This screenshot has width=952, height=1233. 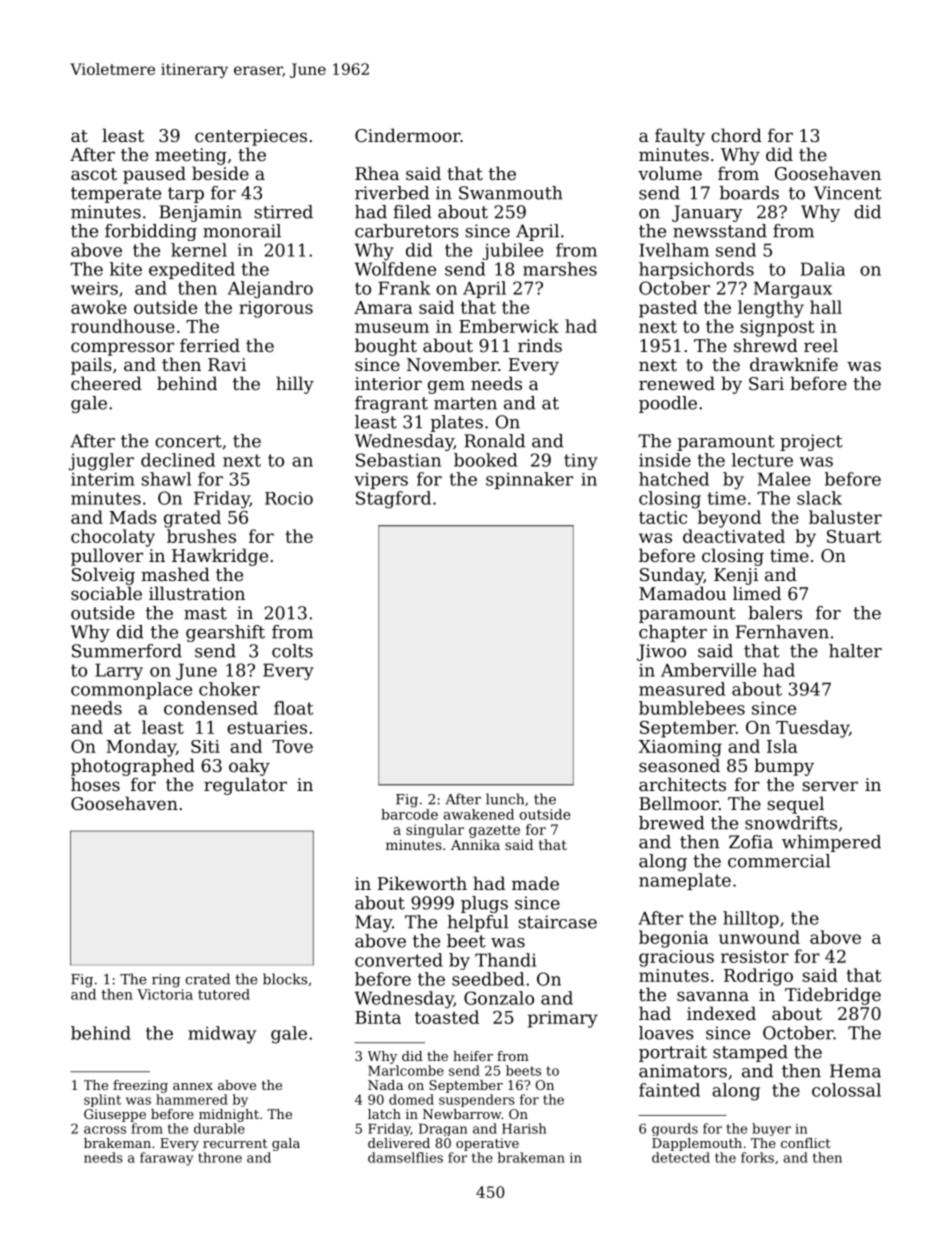 What do you see at coordinates (393, 500) in the screenshot?
I see `Stagford` at bounding box center [393, 500].
